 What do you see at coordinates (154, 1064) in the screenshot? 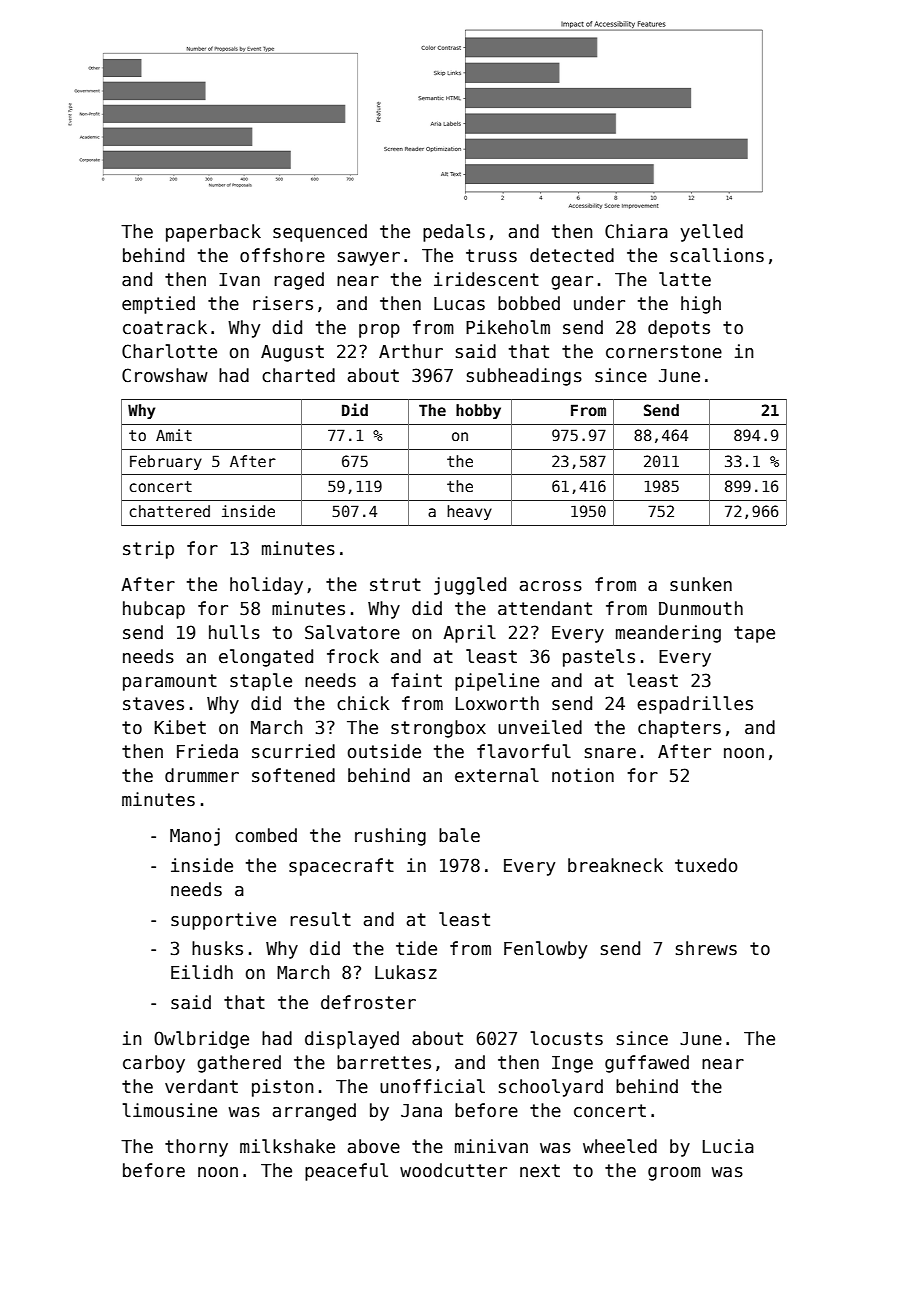
I see `carboy` at bounding box center [154, 1064].
